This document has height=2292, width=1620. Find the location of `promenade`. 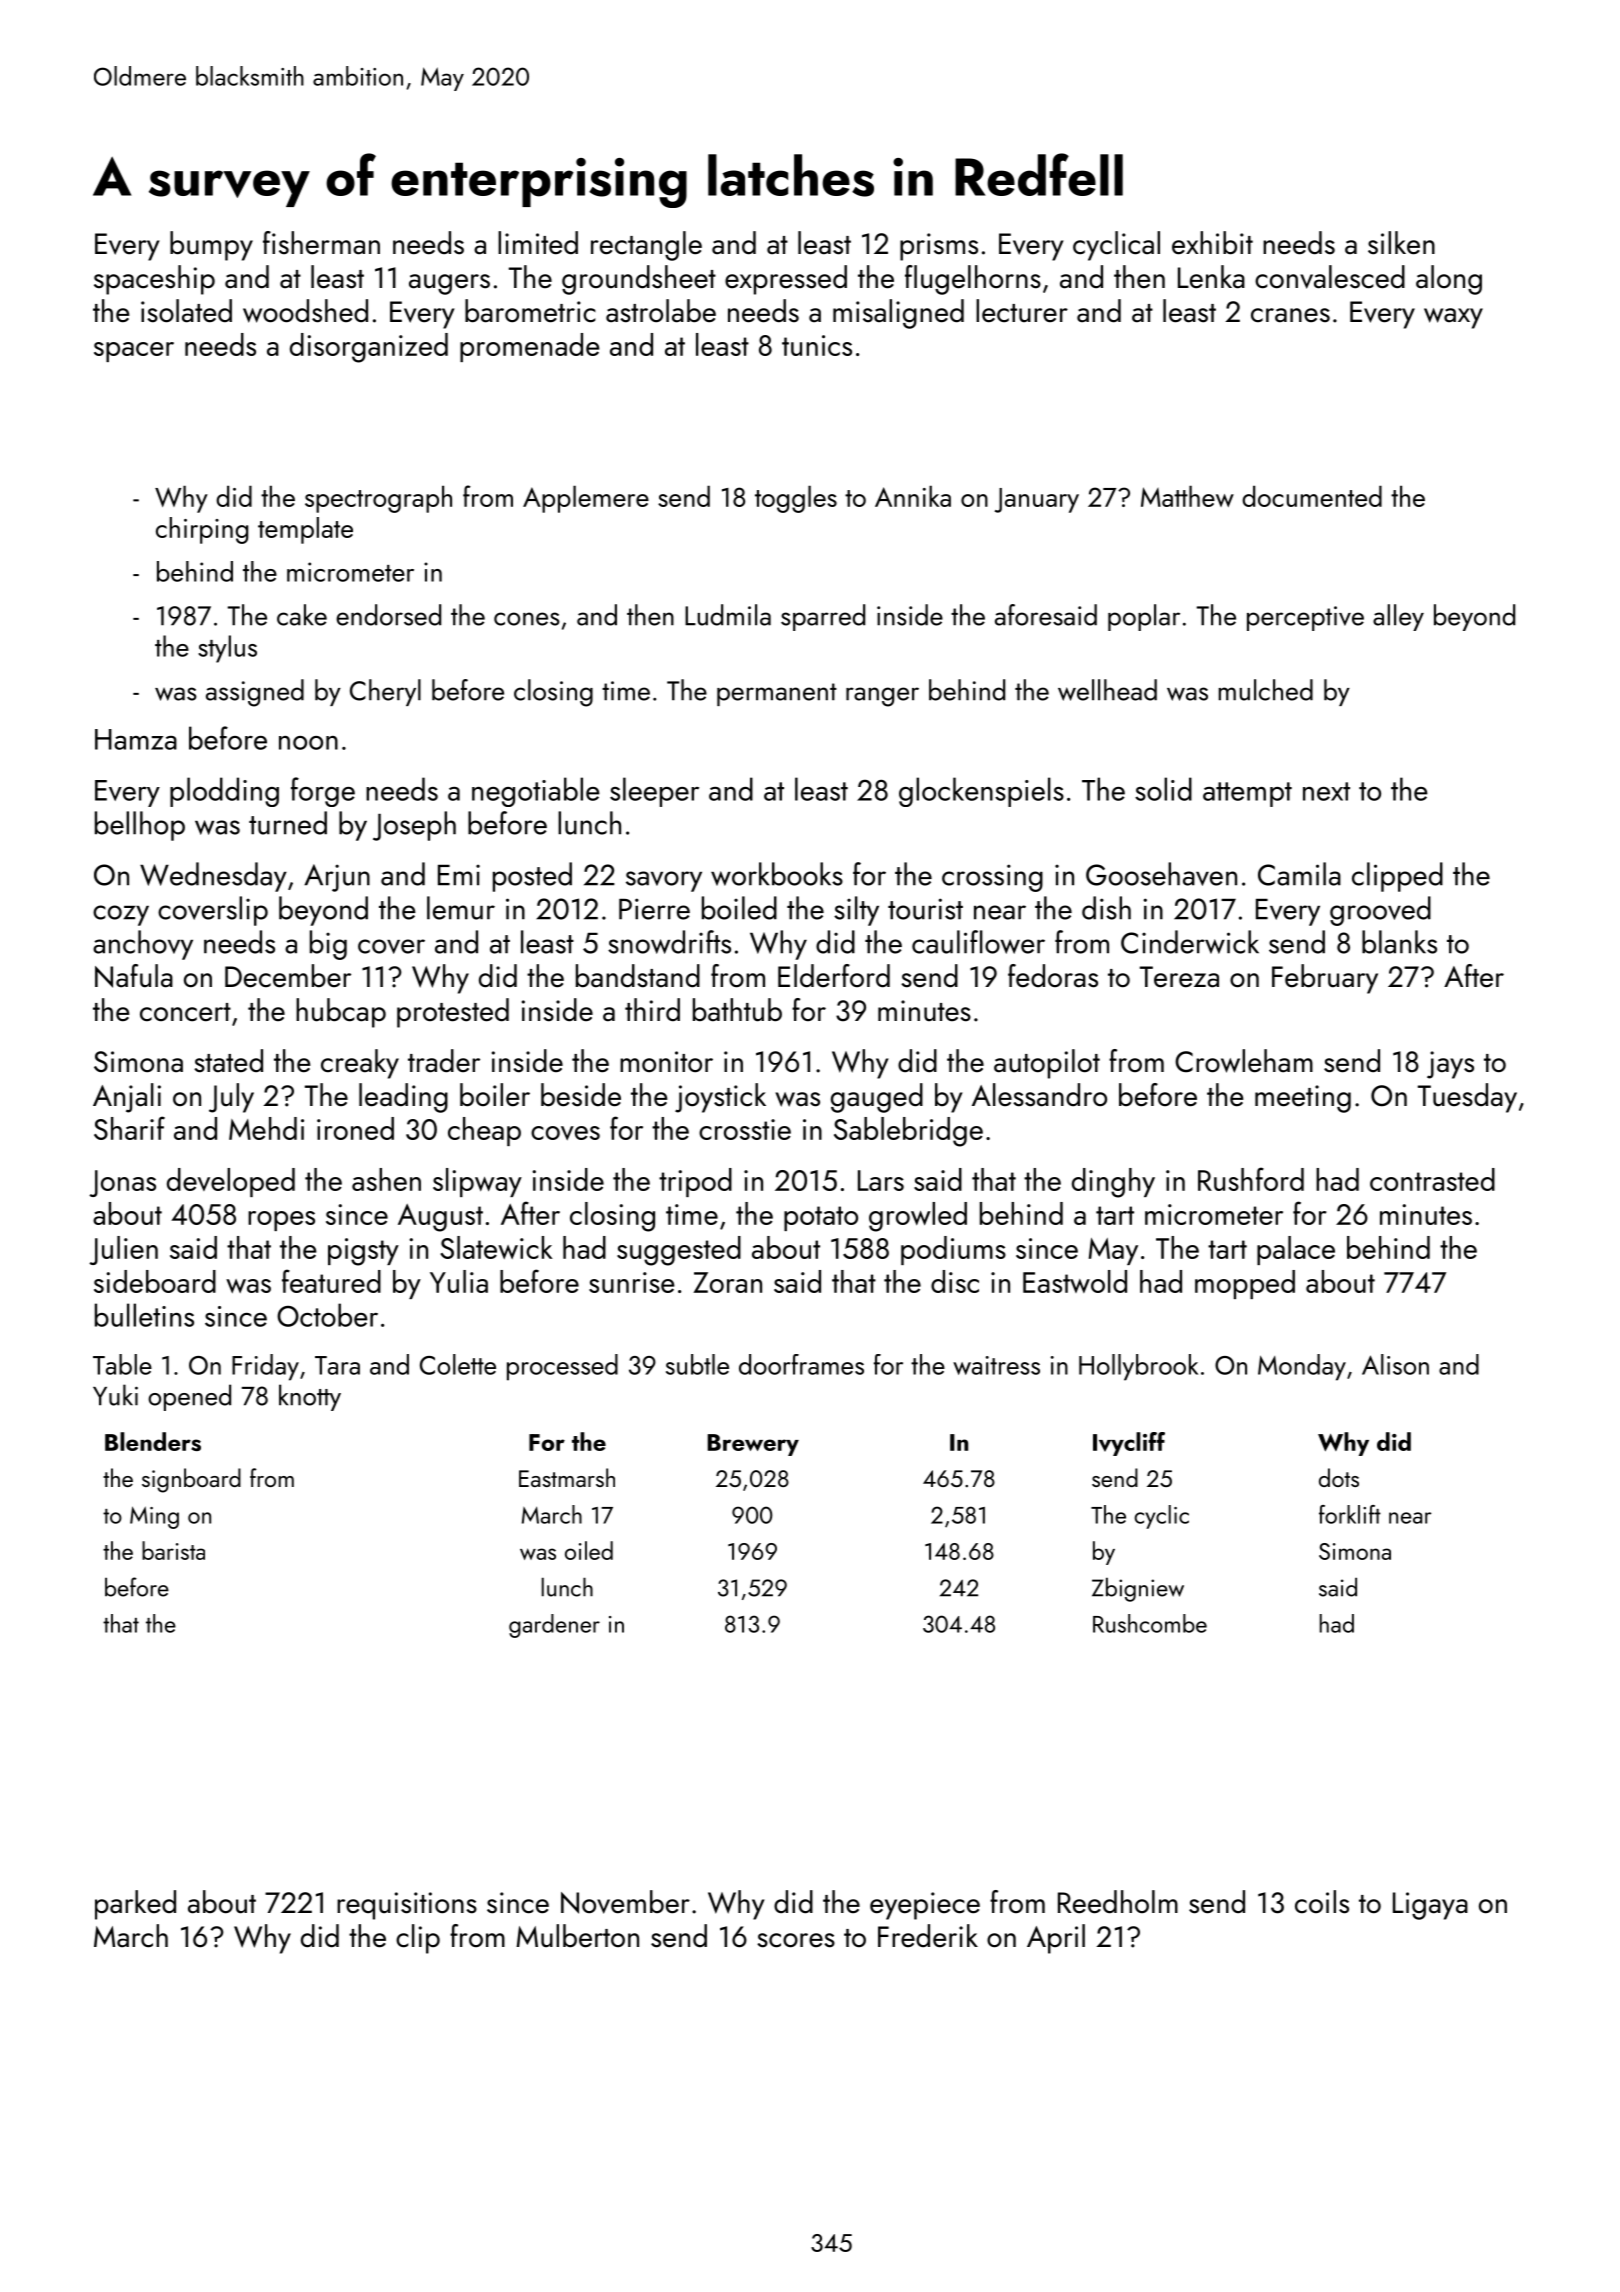

promenade is located at coordinates (530, 347).
